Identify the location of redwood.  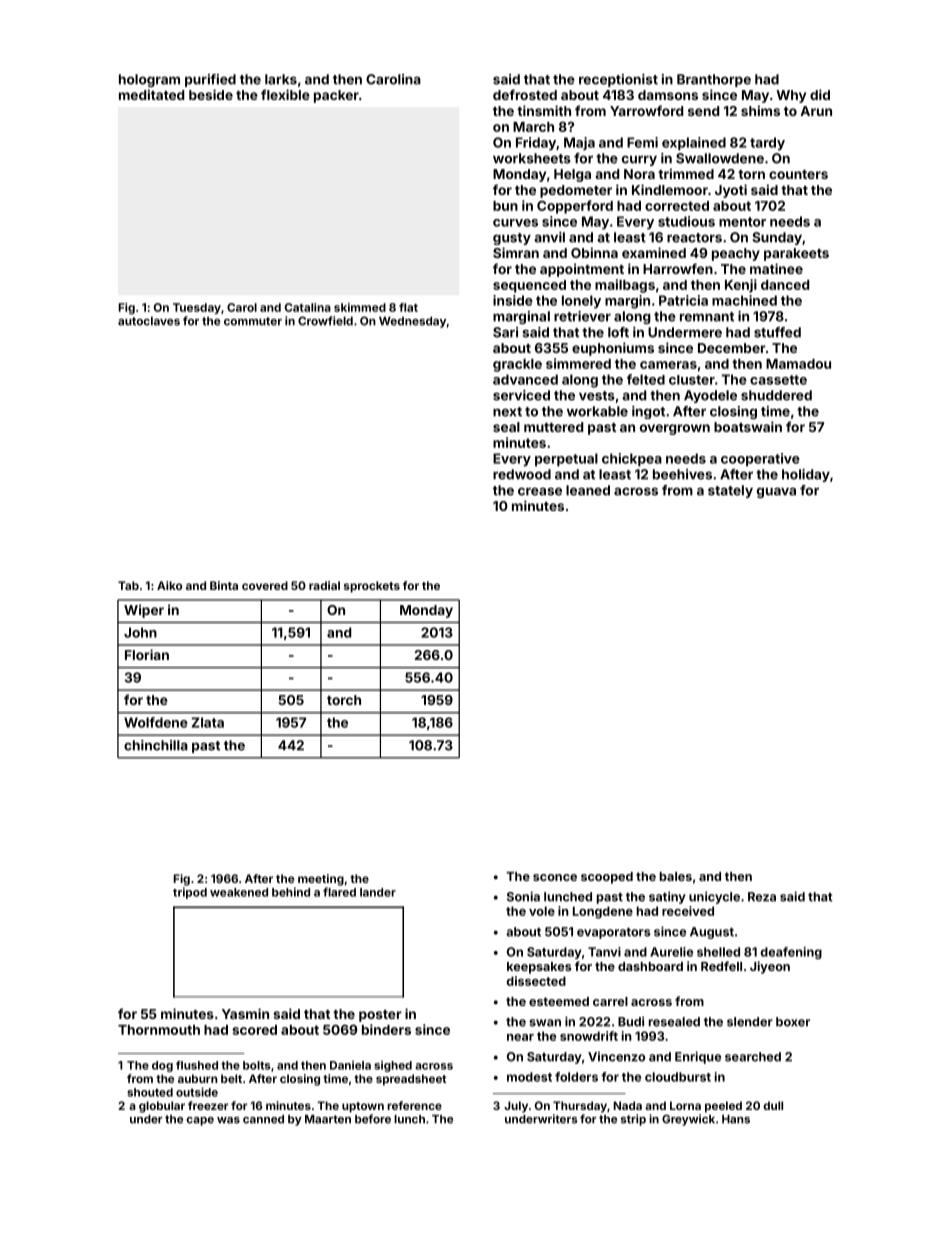
(522, 474).
